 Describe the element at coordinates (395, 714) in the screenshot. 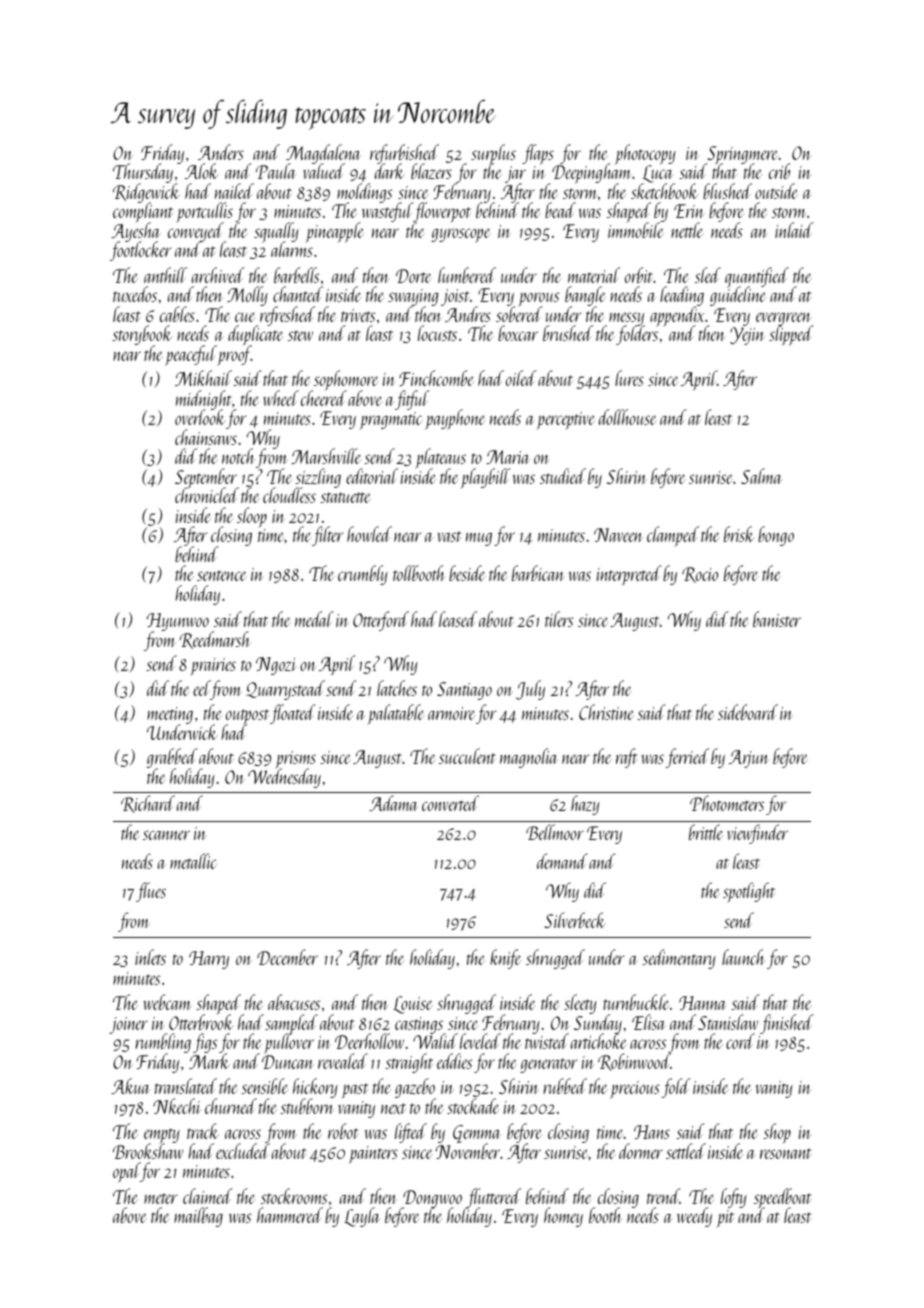

I see `palatable` at that location.
